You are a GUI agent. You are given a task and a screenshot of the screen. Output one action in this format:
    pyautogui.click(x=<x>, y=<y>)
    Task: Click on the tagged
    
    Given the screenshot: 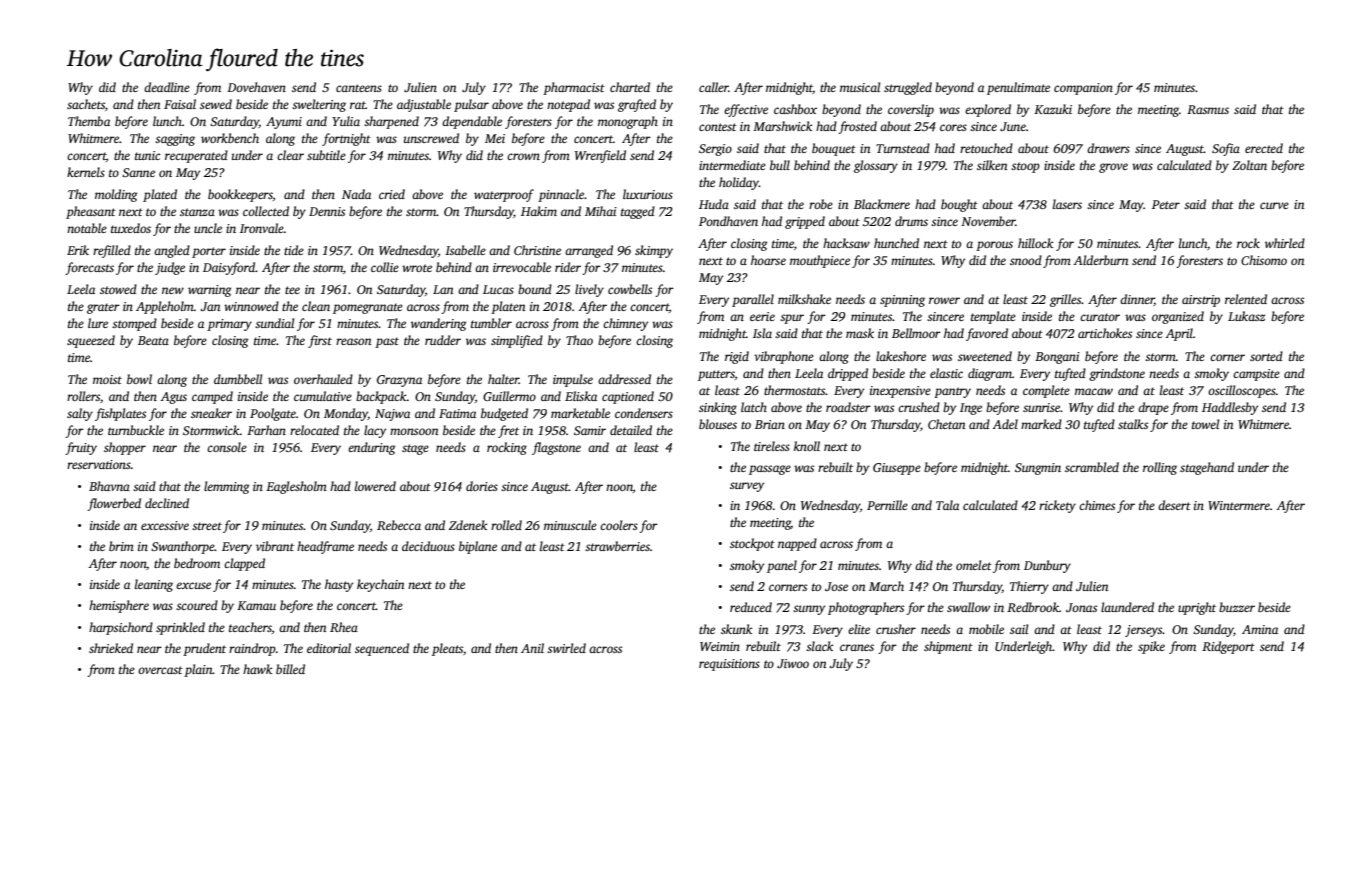 What is the action you would take?
    pyautogui.click(x=638, y=212)
